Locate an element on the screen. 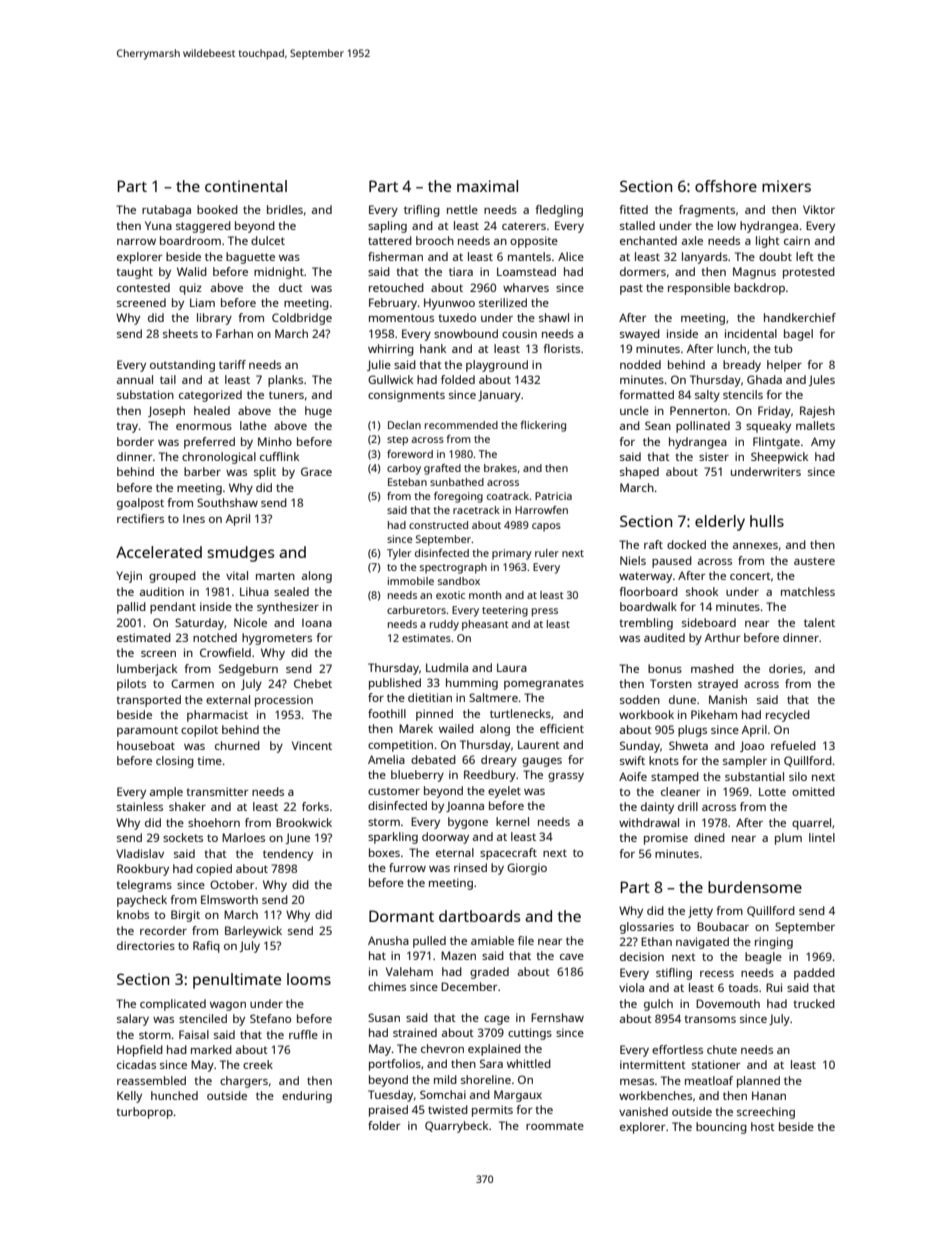  roommate is located at coordinates (555, 1126).
